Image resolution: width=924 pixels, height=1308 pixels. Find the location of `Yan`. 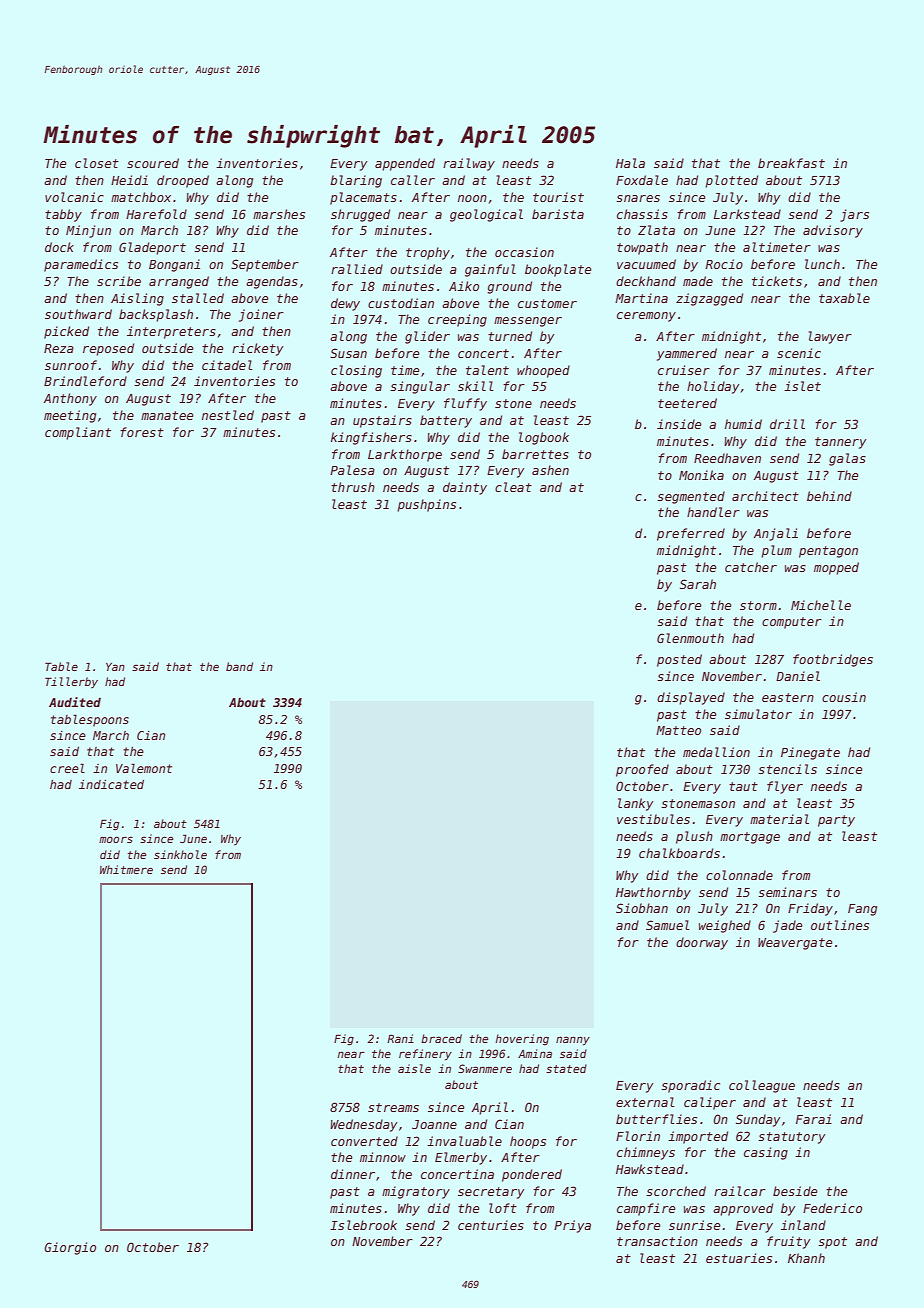

Yan is located at coordinates (115, 667).
